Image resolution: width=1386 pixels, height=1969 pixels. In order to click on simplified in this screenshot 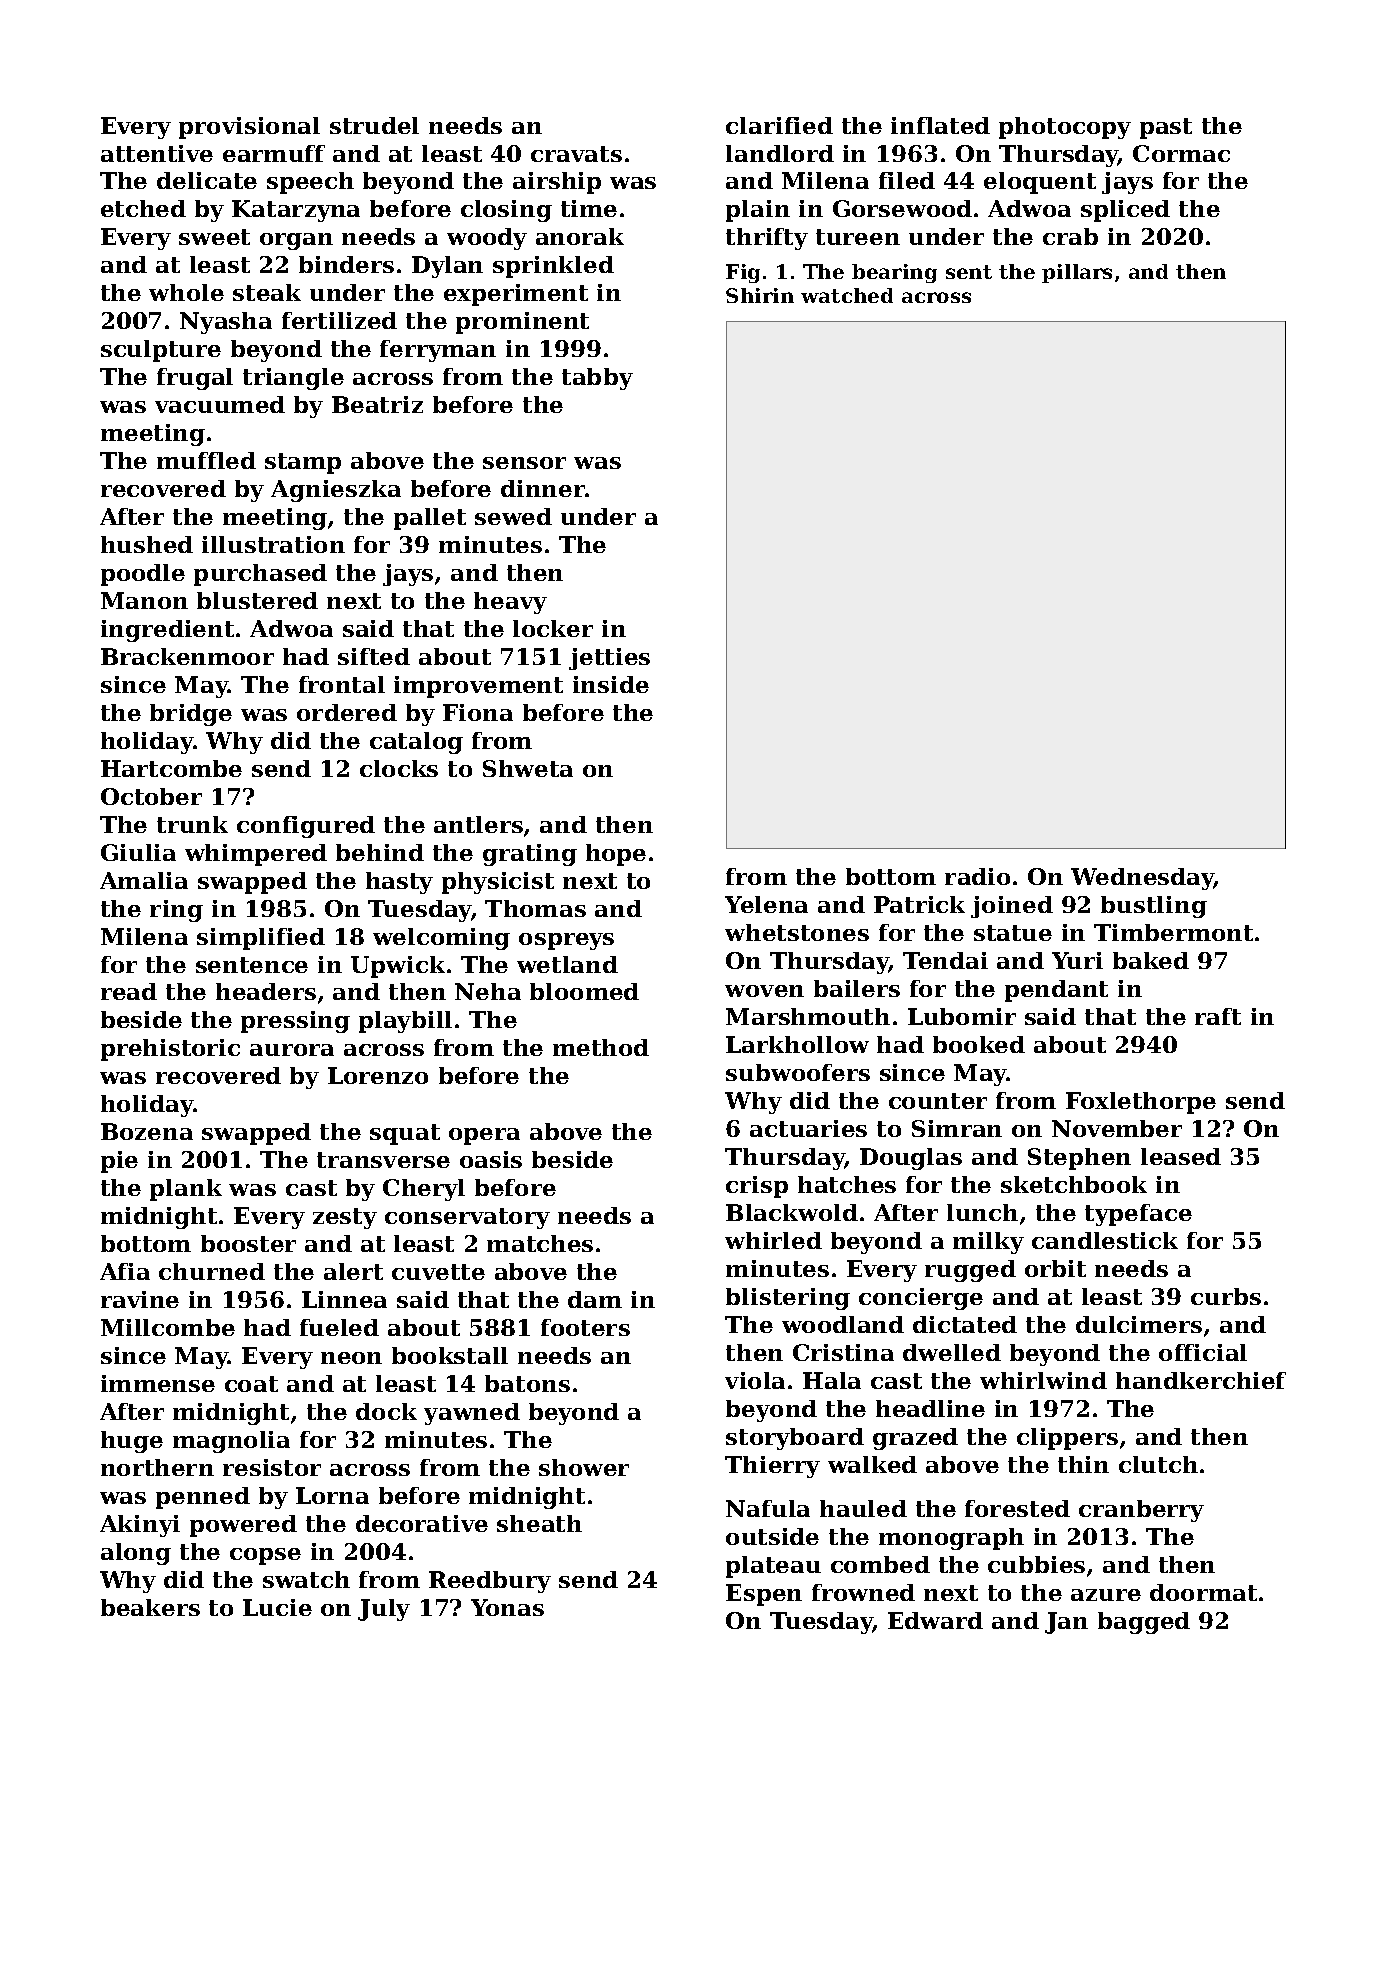, I will do `click(261, 939)`.
